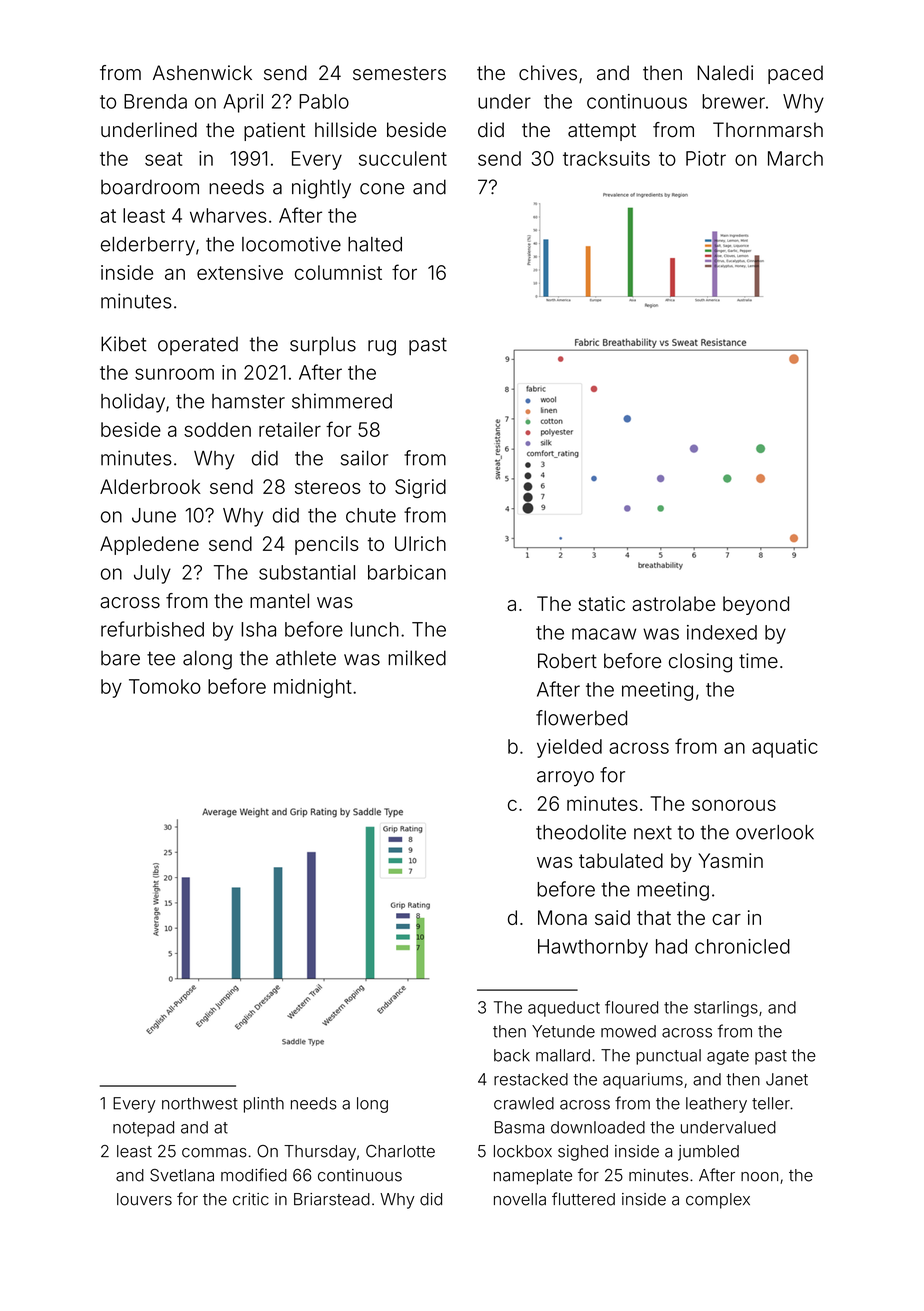  I want to click on barbican, so click(407, 572).
